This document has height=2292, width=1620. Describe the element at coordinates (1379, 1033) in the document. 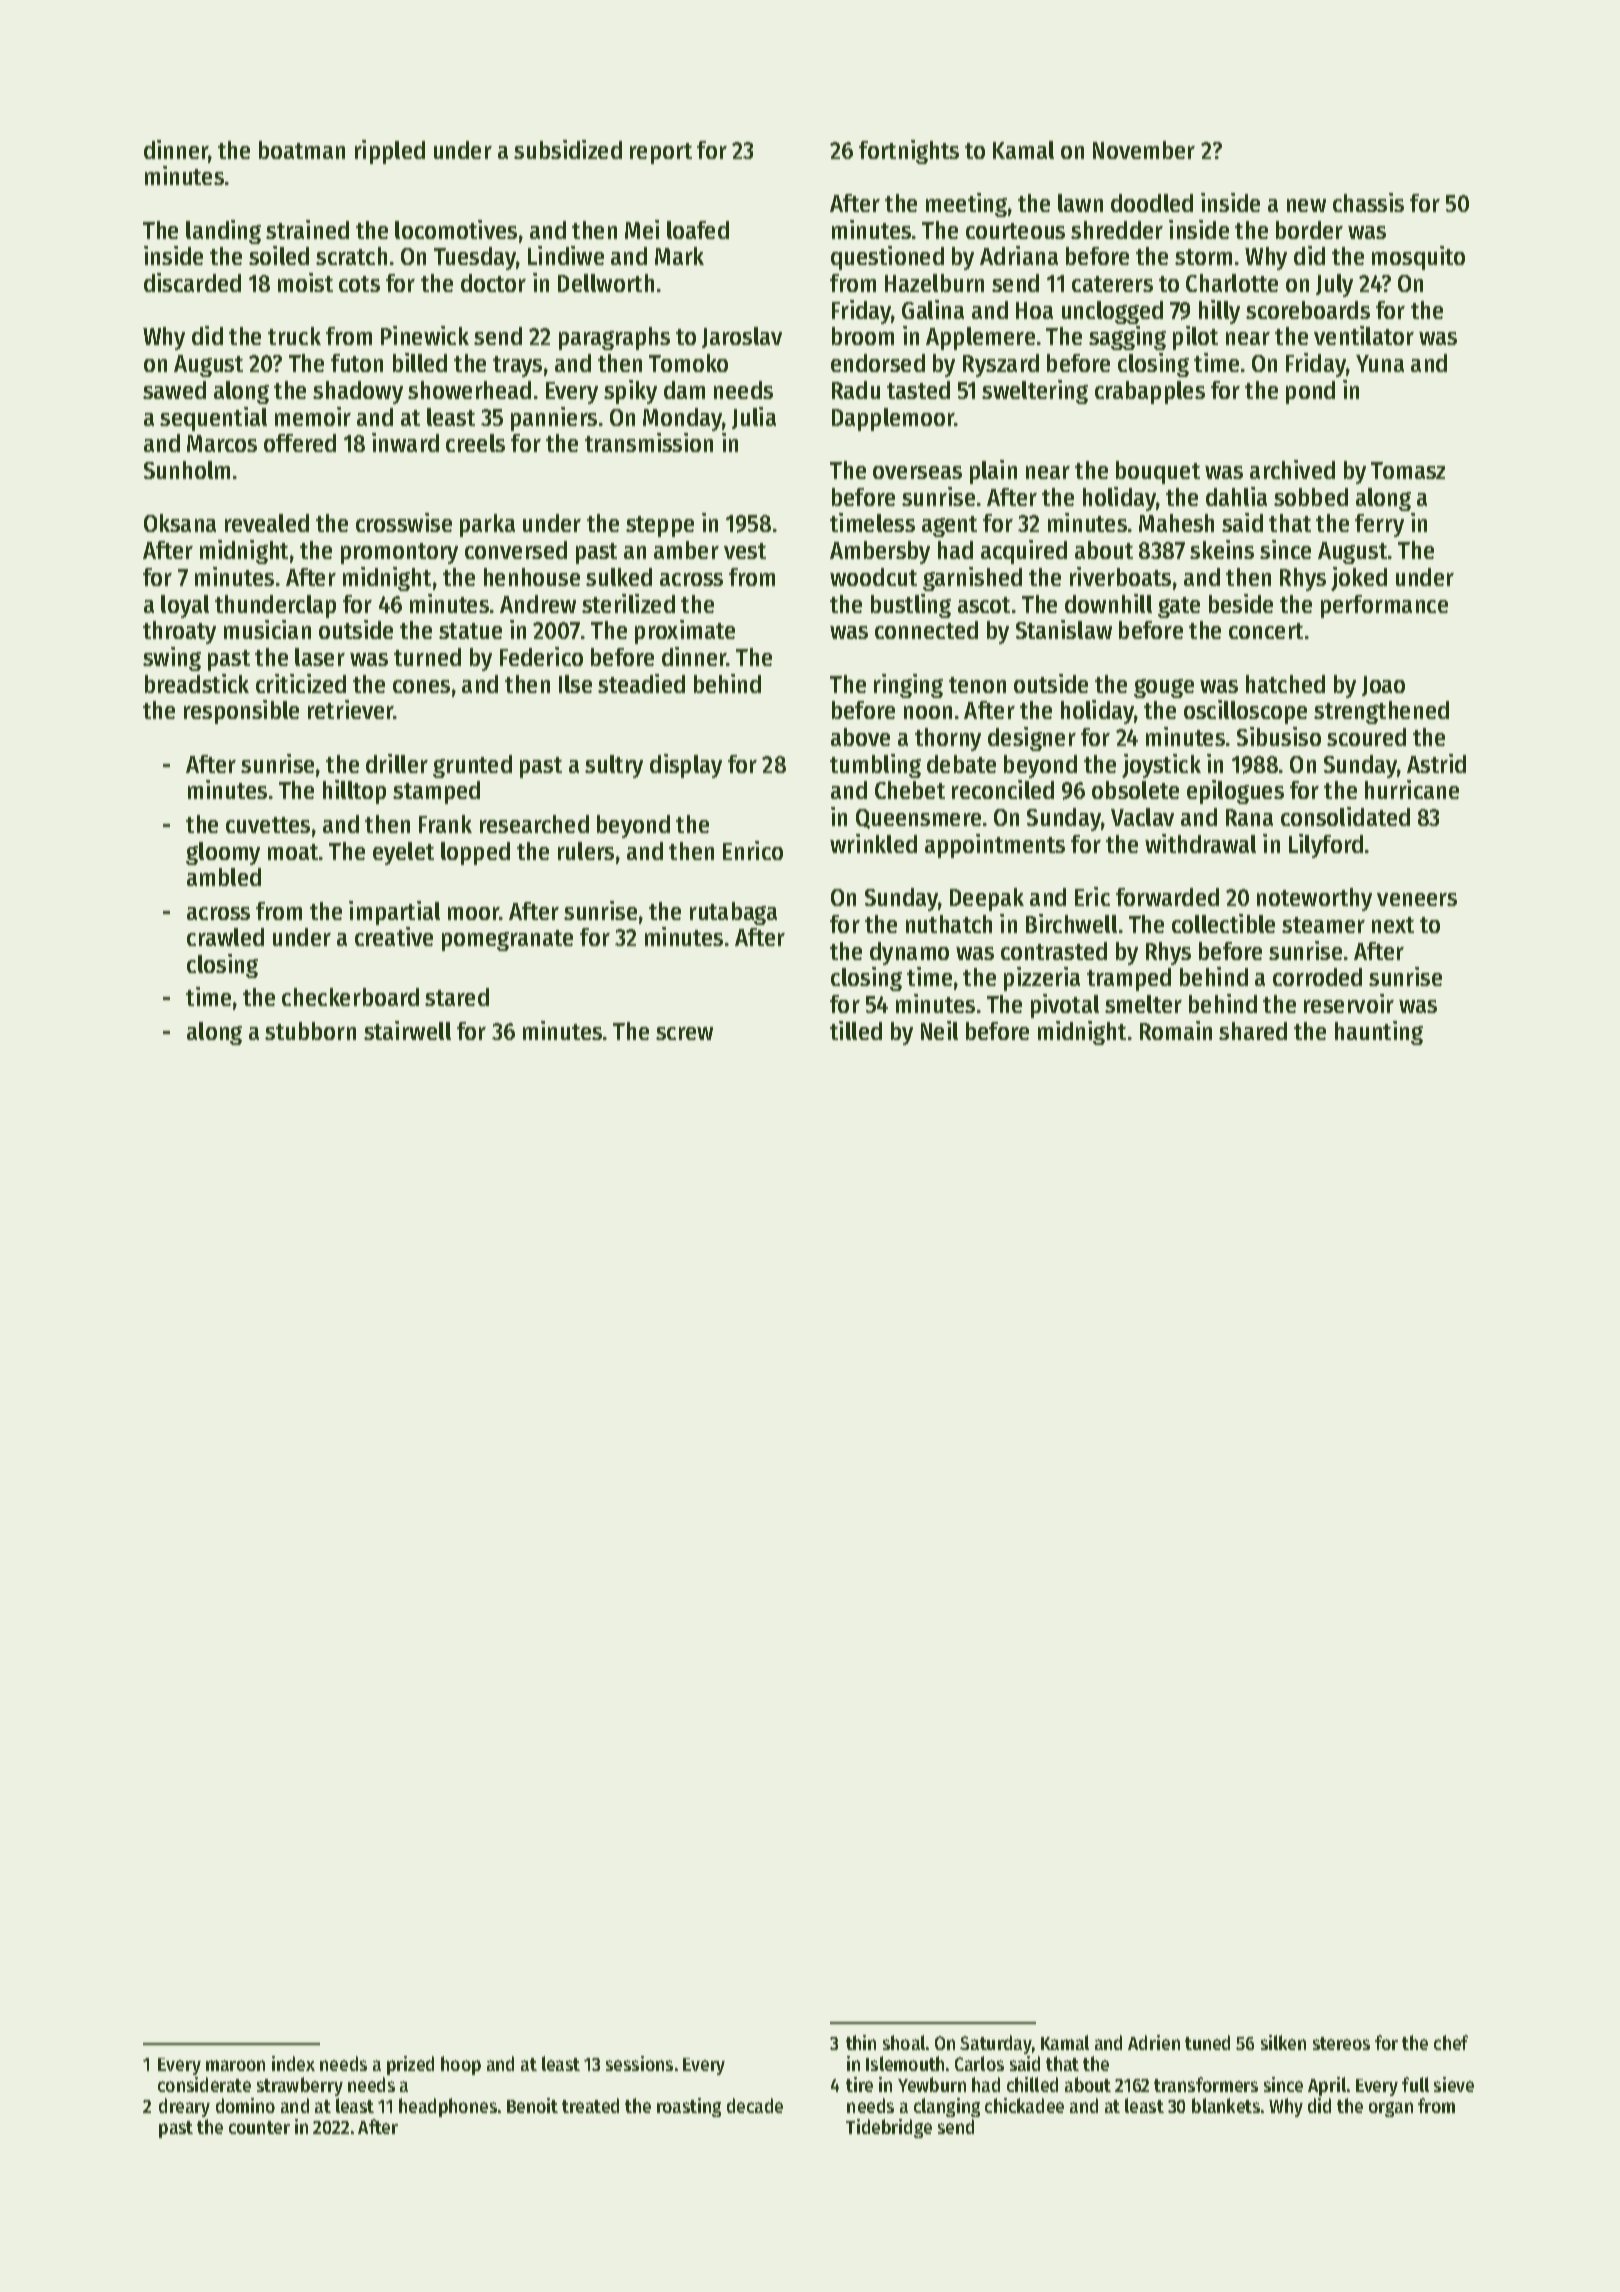

I see `haunting` at that location.
